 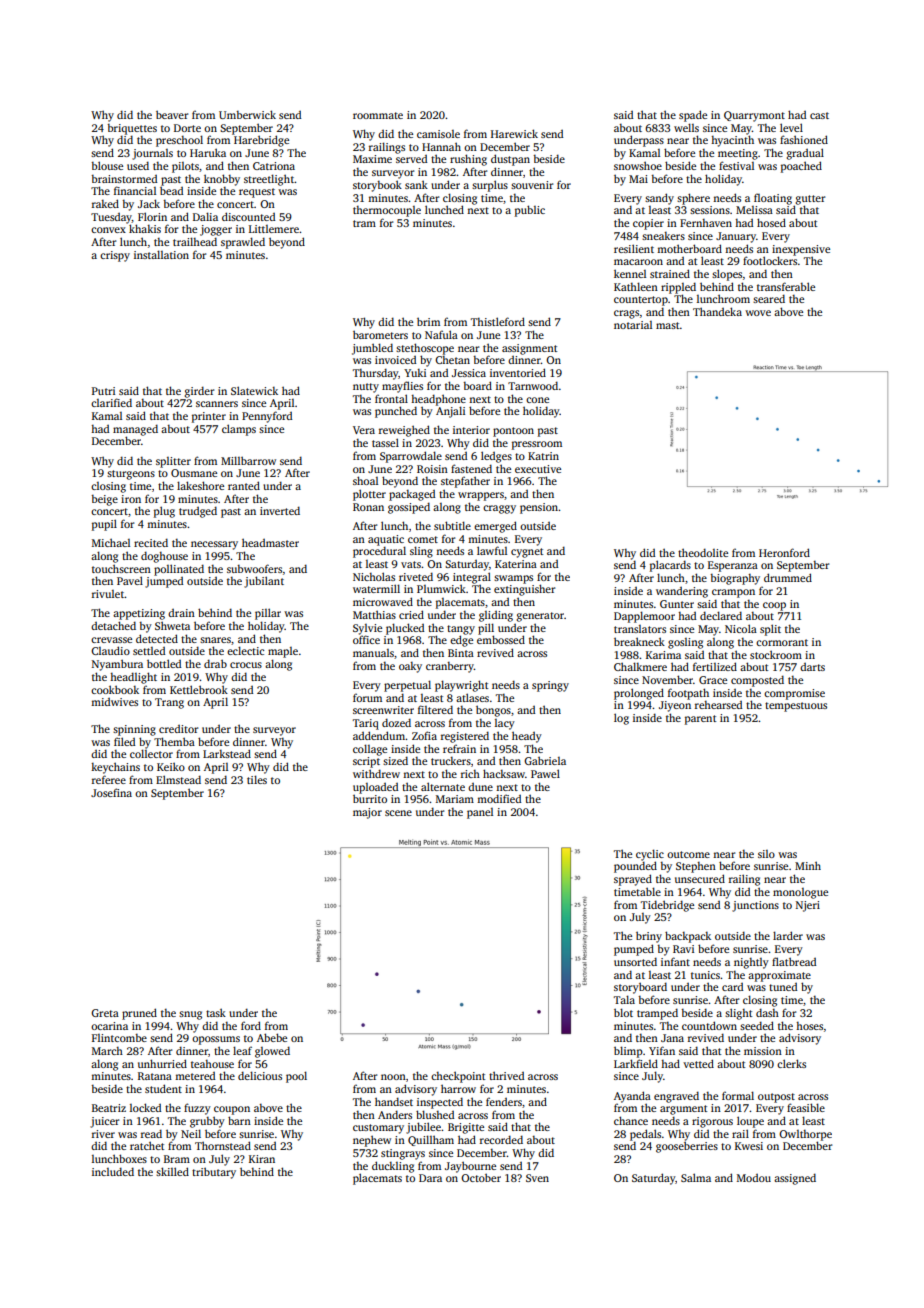 What do you see at coordinates (431, 1140) in the screenshot?
I see `Quillham` at bounding box center [431, 1140].
